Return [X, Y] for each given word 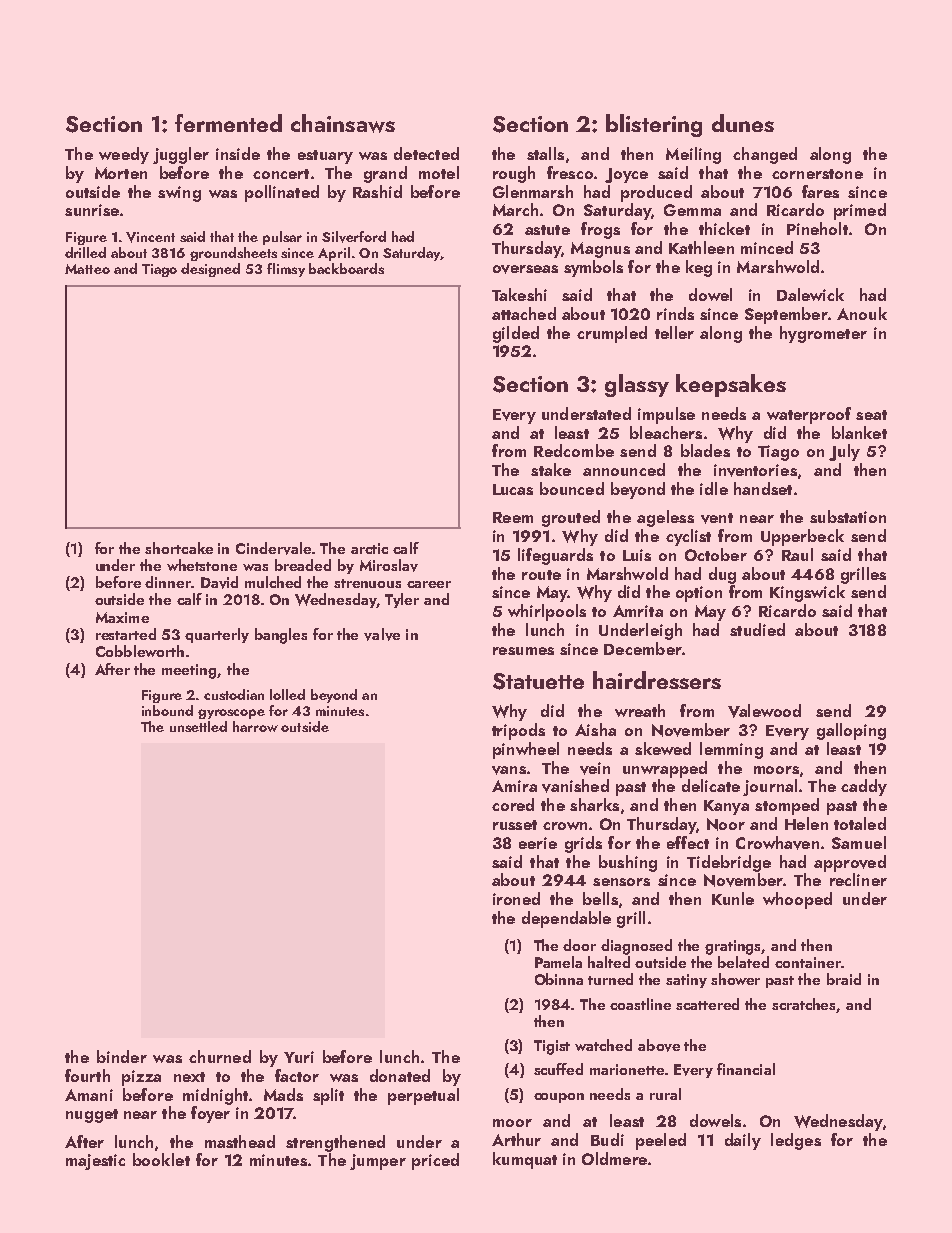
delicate [711, 785]
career [429, 584]
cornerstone [817, 174]
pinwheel [526, 750]
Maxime [122, 617]
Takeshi [519, 294]
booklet [161, 1159]
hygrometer [823, 334]
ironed [516, 898]
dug [722, 575]
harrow [255, 726]
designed [210, 270]
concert [281, 174]
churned [220, 1056]
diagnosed [636, 947]
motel [439, 172]
